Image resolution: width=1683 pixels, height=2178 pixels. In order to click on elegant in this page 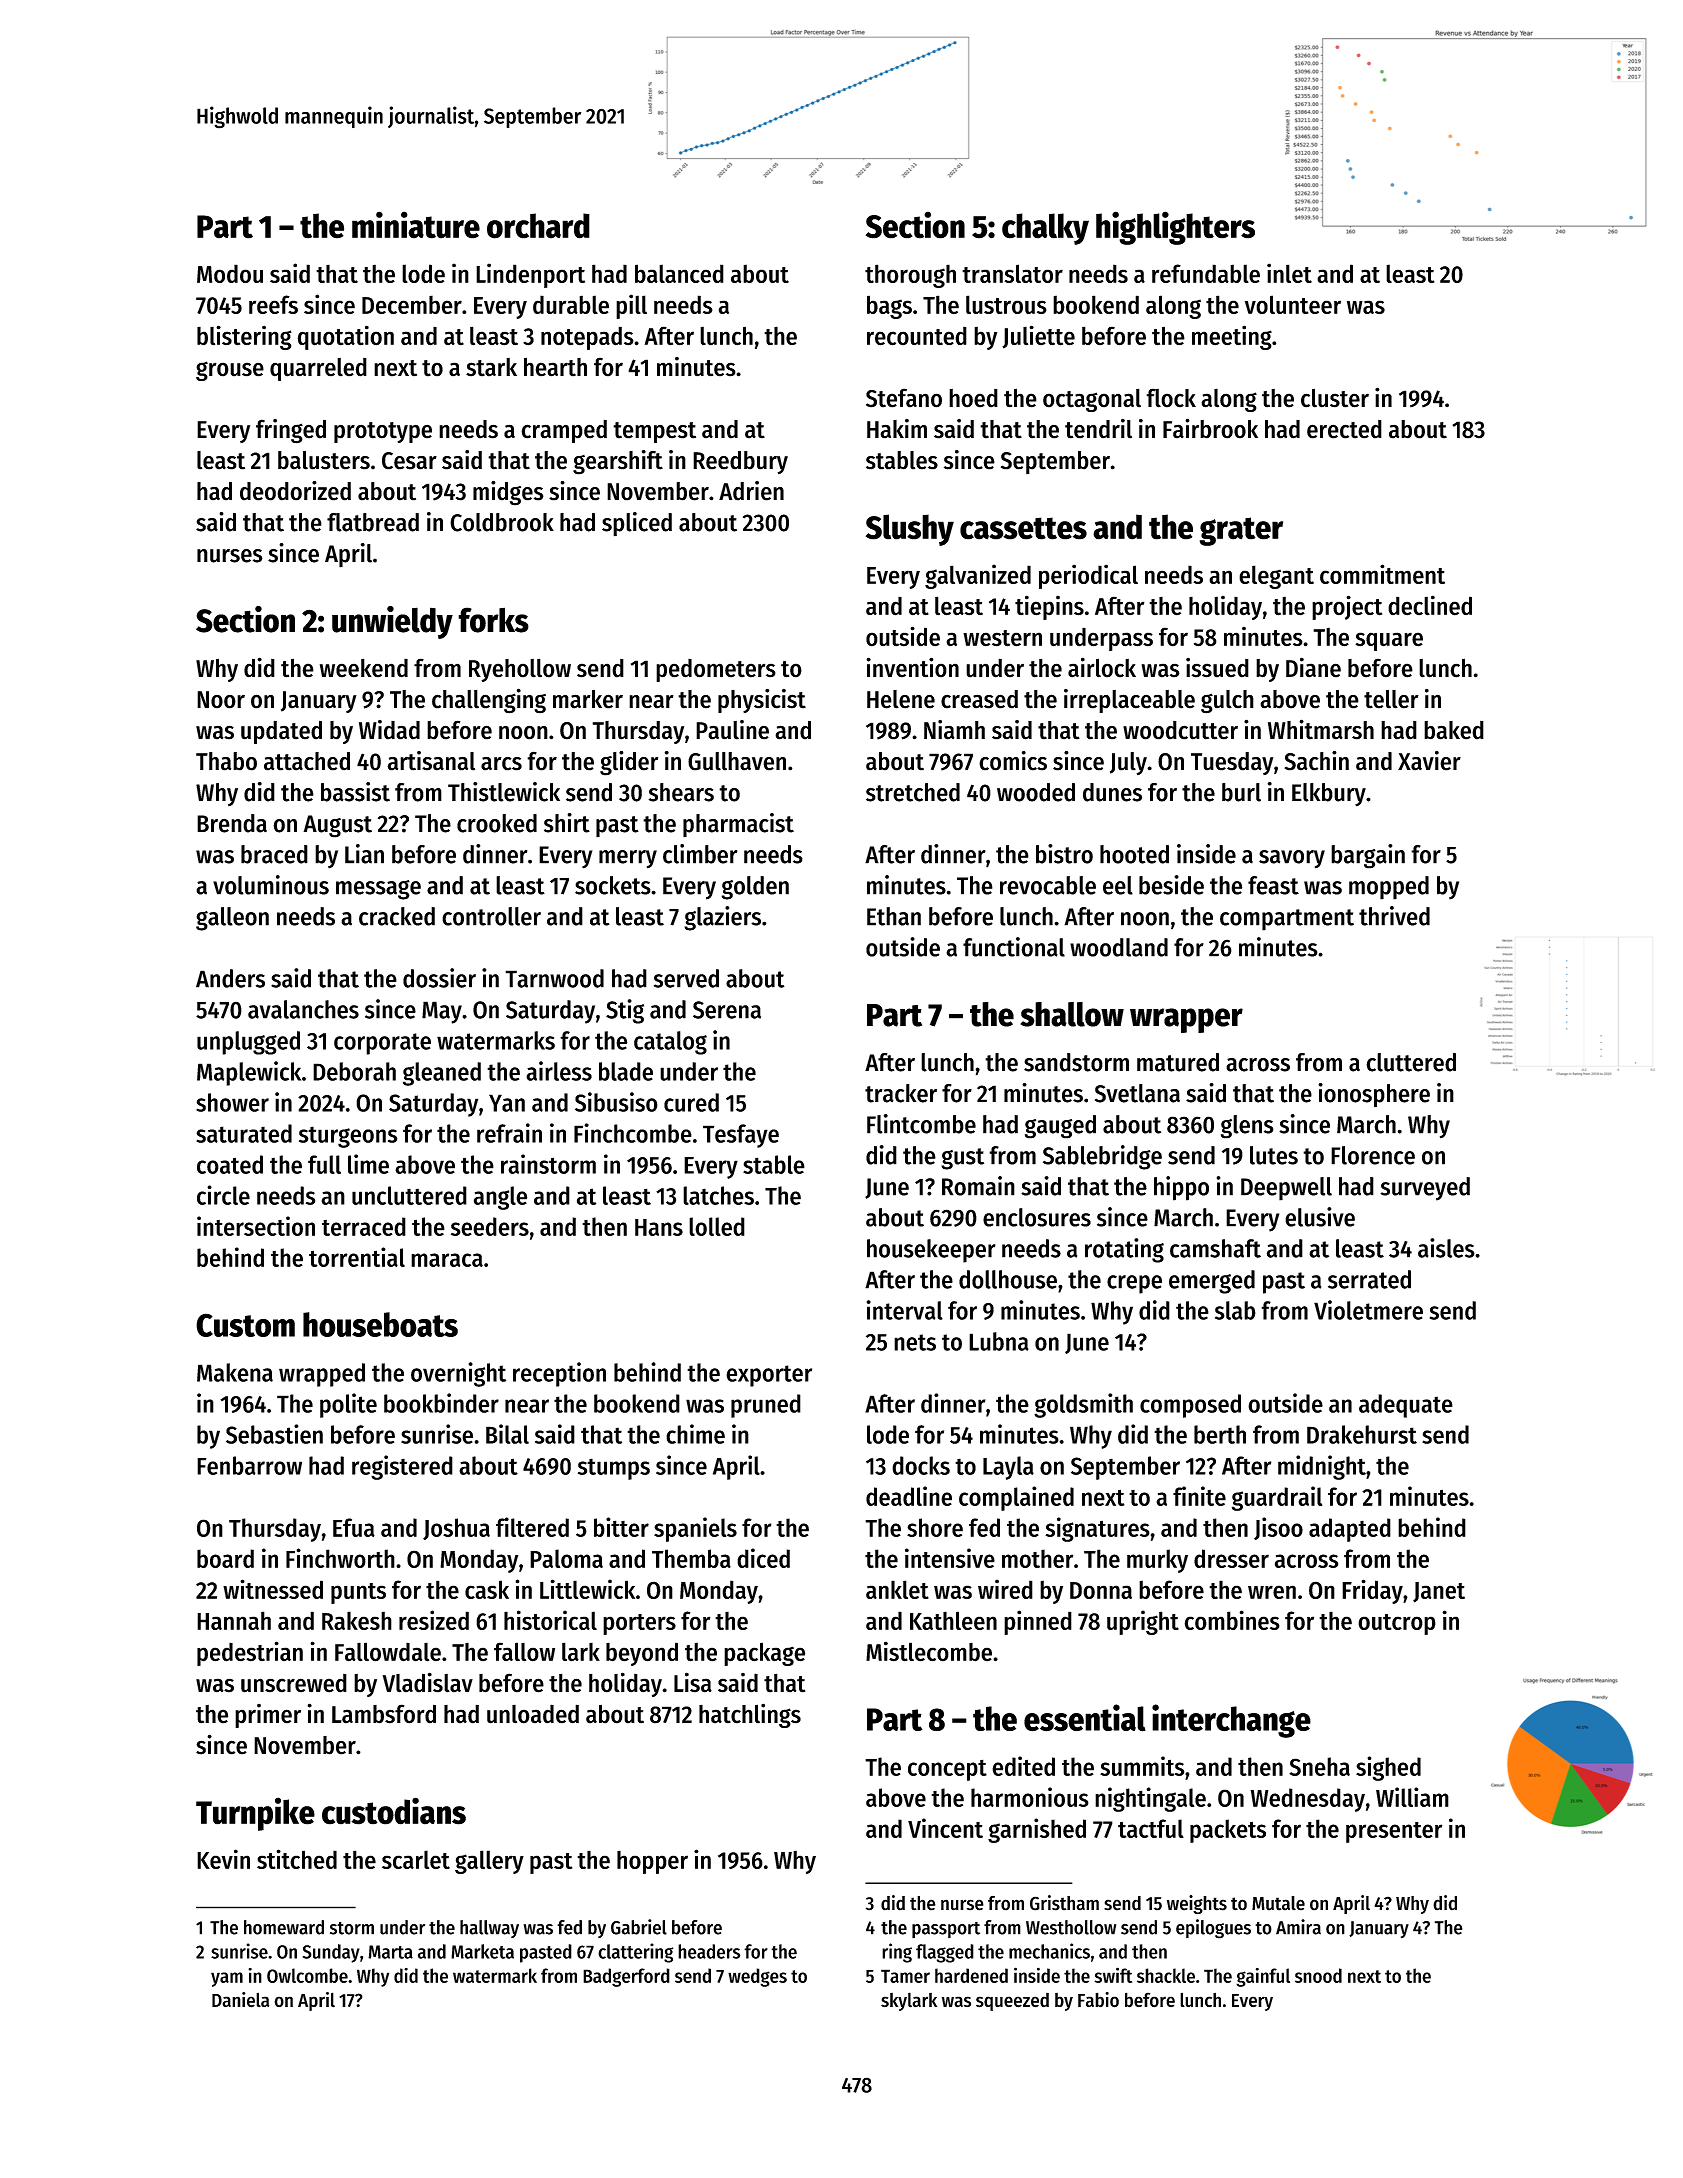, I will do `click(1276, 577)`.
